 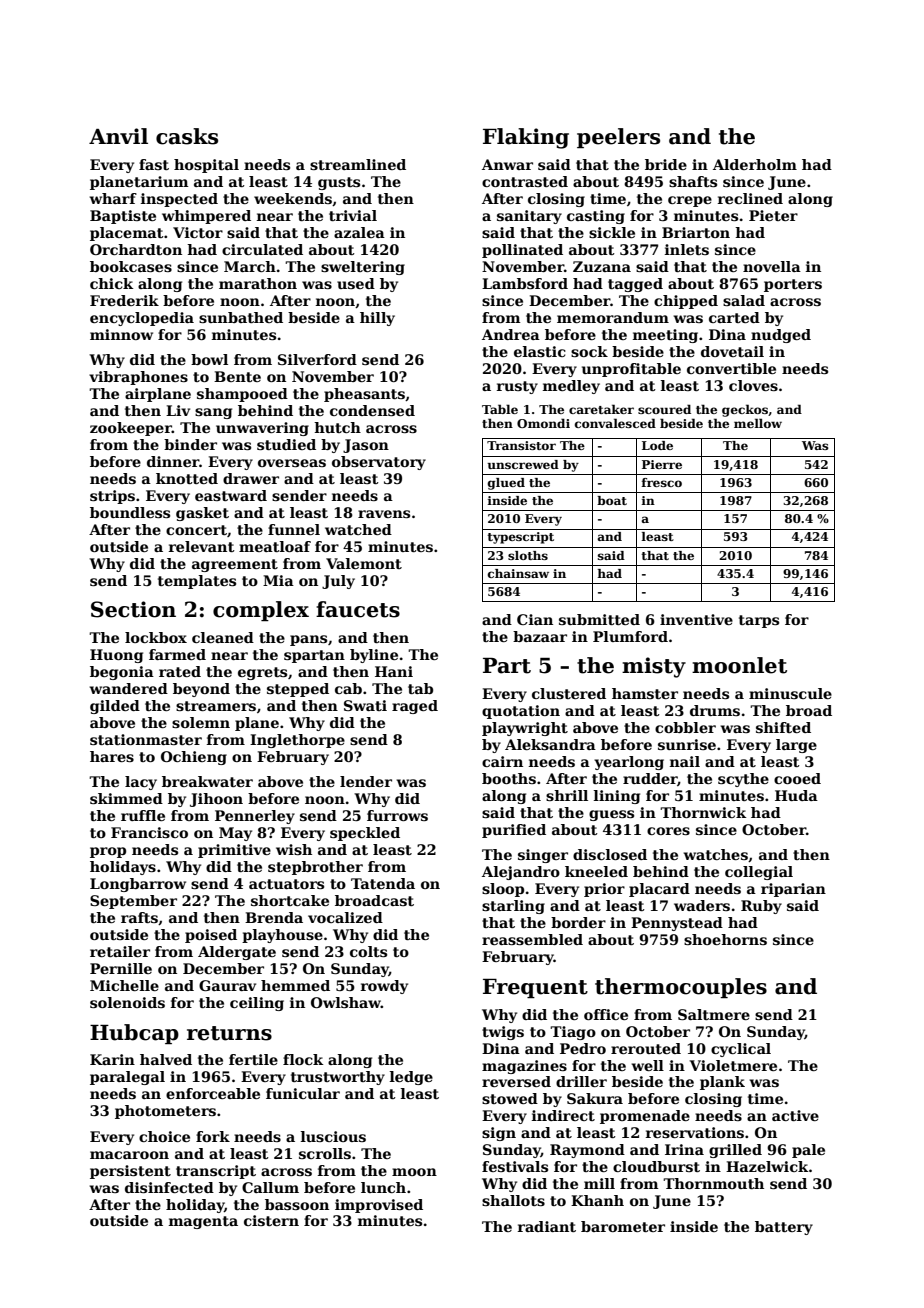 What do you see at coordinates (271, 1220) in the screenshot?
I see `cistern` at bounding box center [271, 1220].
